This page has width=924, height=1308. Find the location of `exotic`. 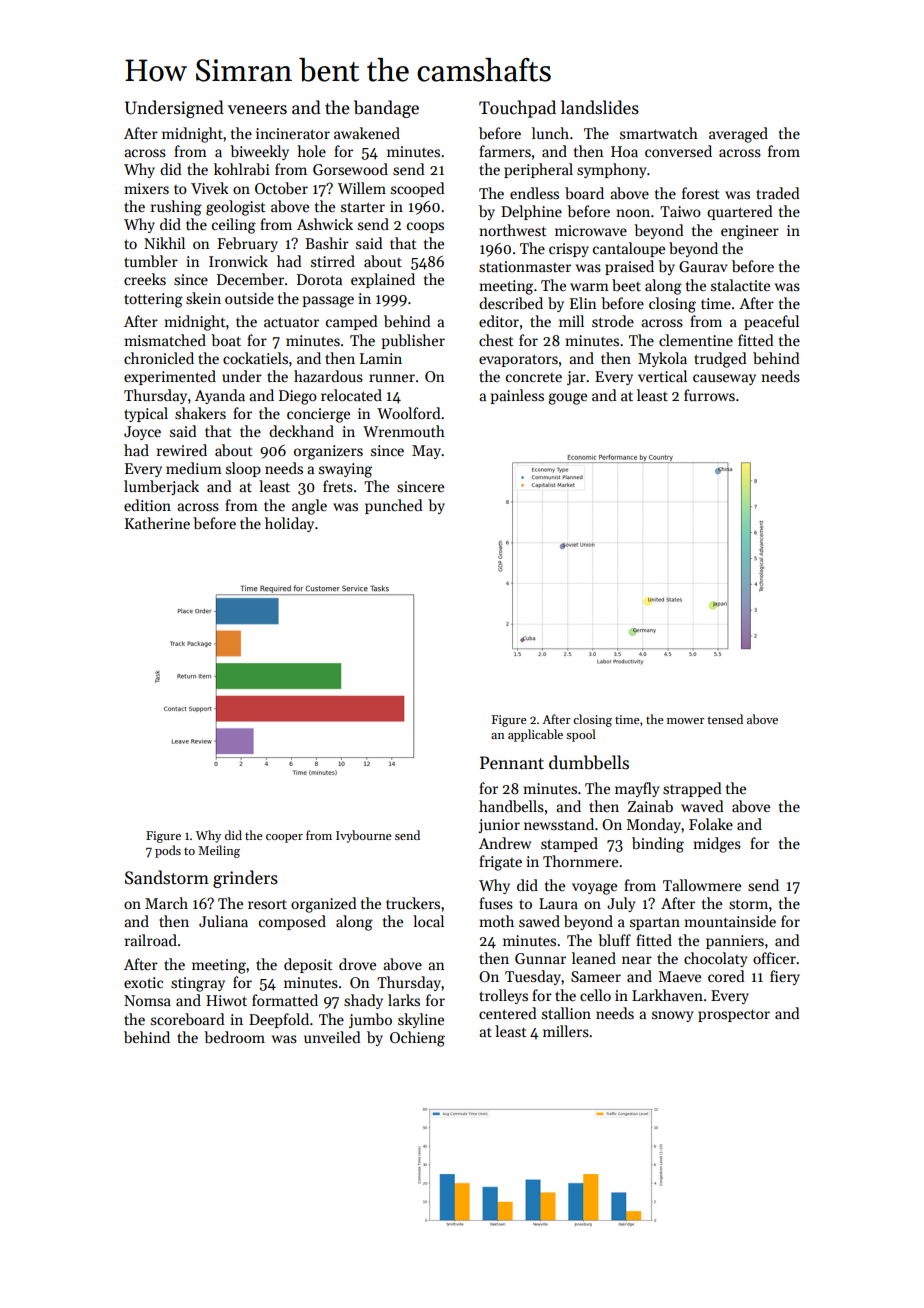

exotic is located at coordinates (143, 982).
